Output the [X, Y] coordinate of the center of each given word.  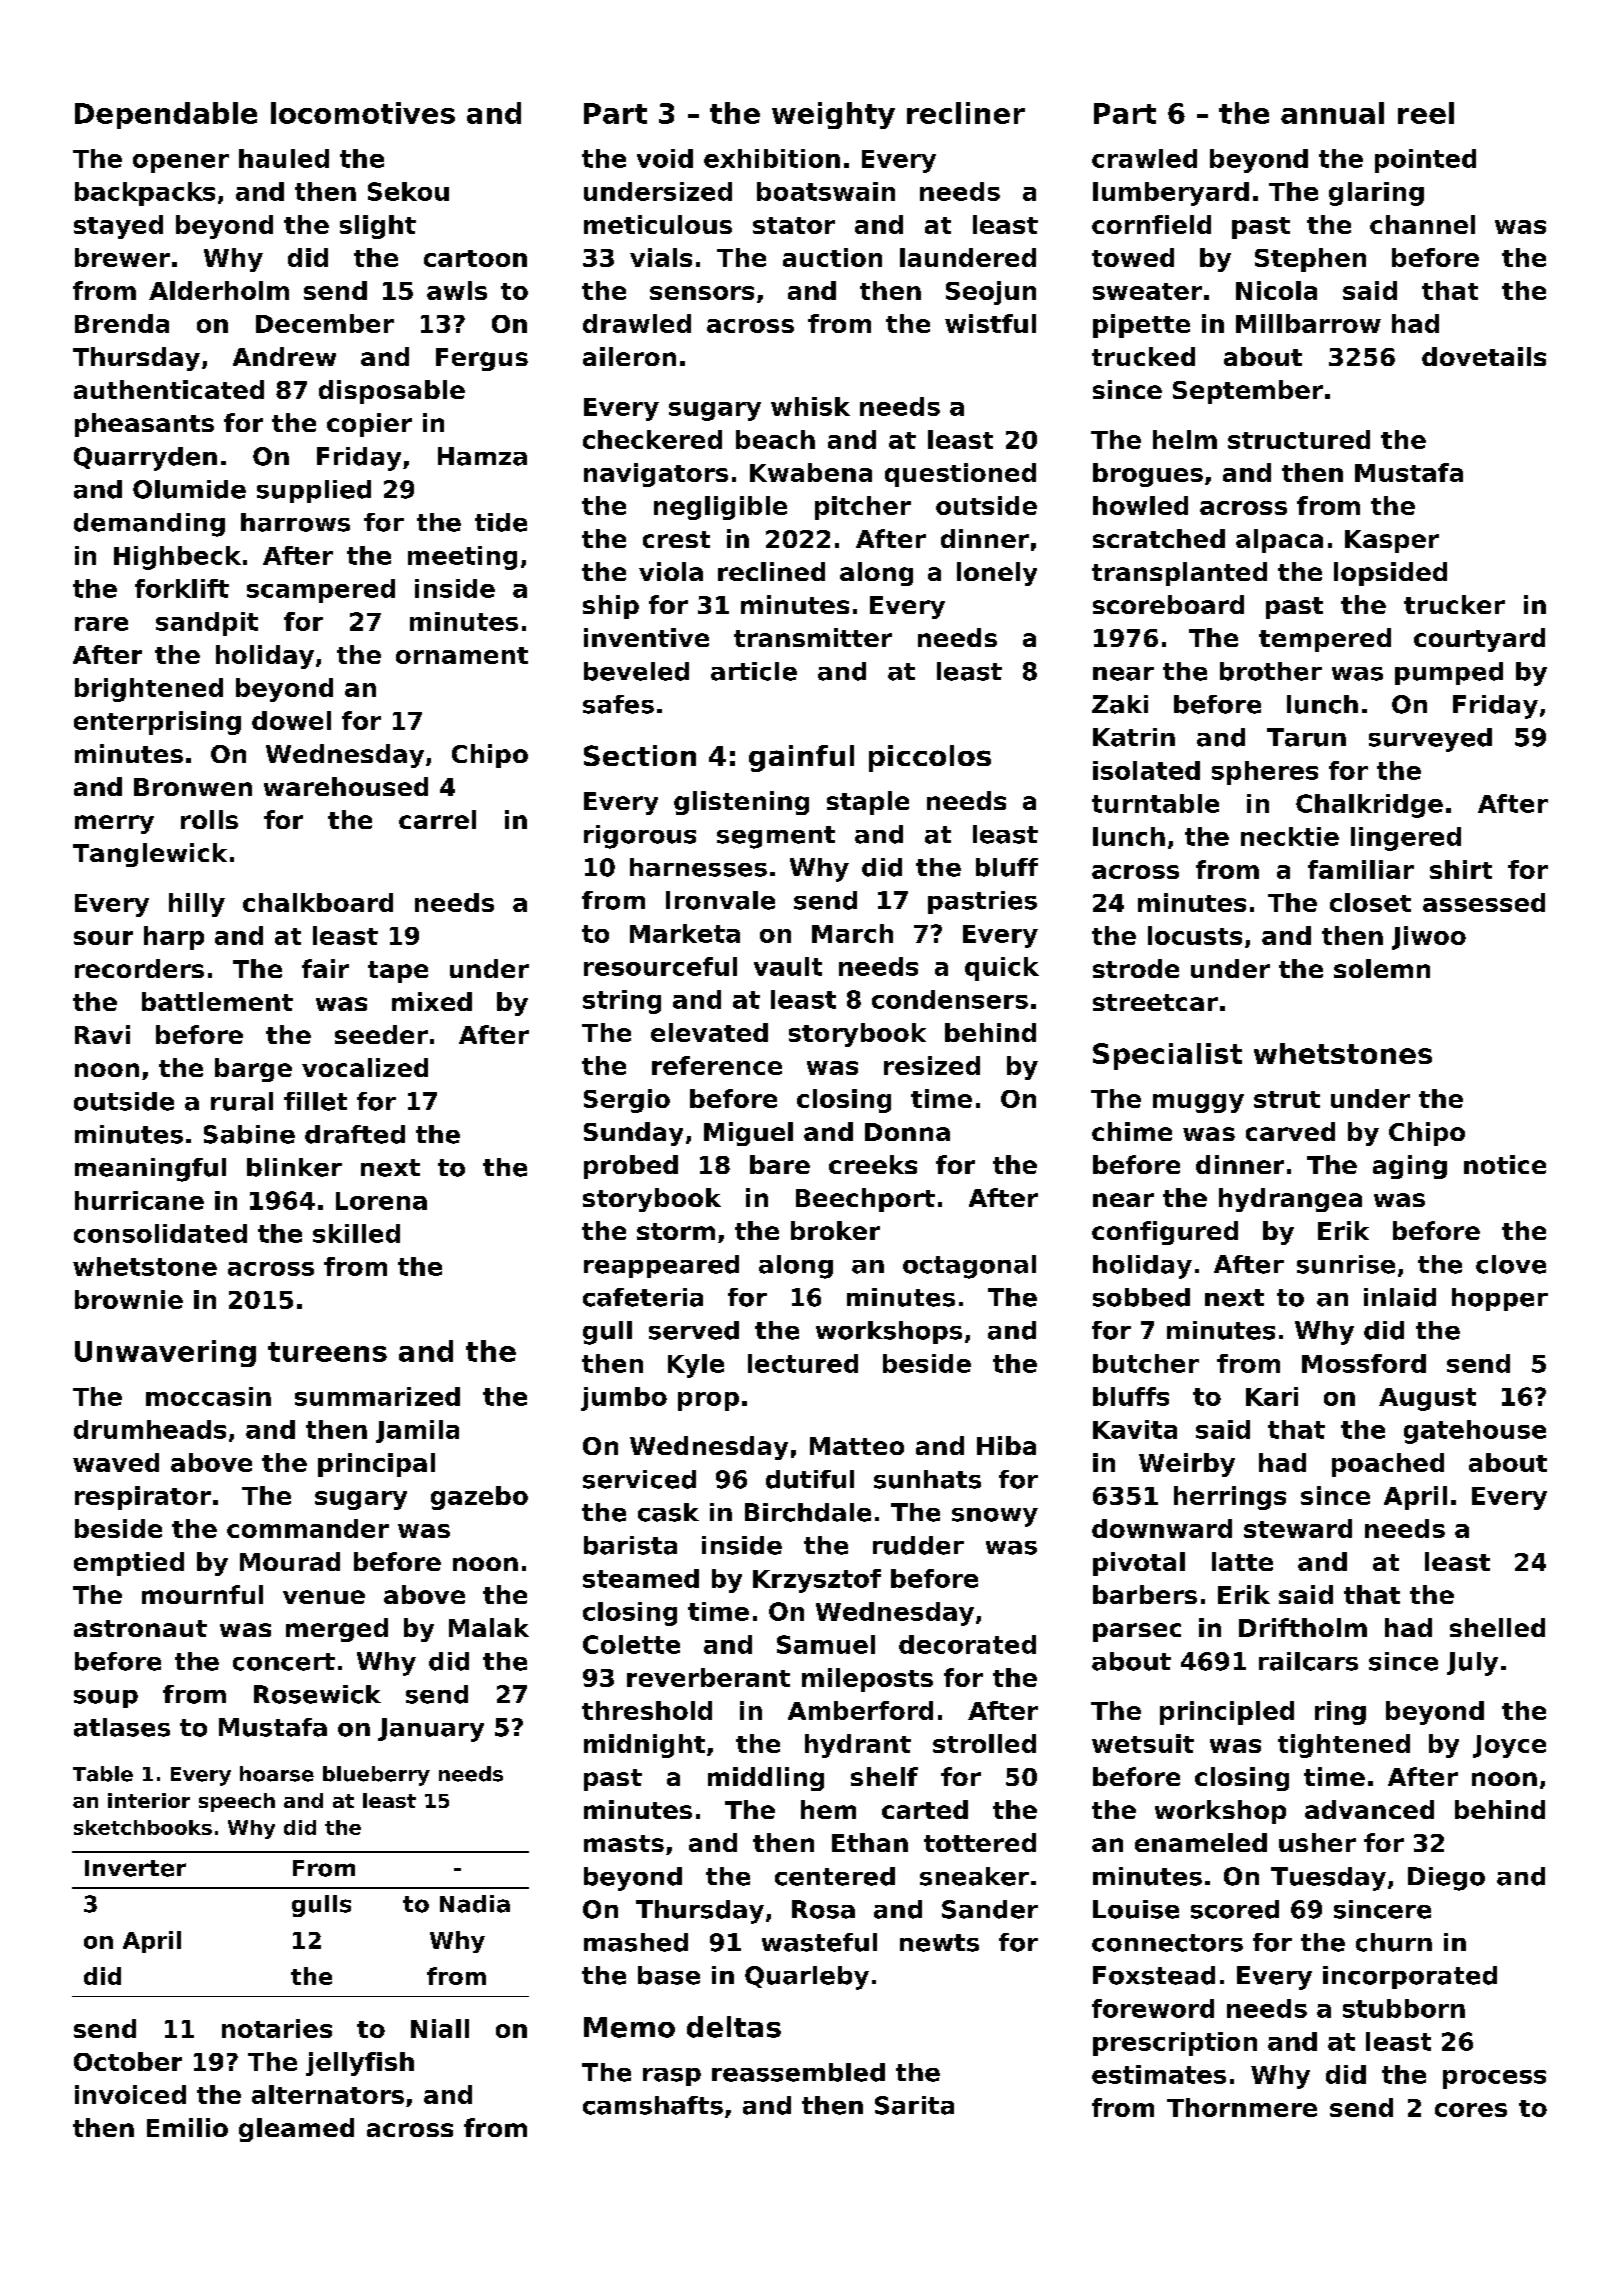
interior [149, 1800]
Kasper [1392, 541]
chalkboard [318, 902]
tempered [1325, 640]
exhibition [772, 158]
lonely [997, 574]
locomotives [363, 113]
